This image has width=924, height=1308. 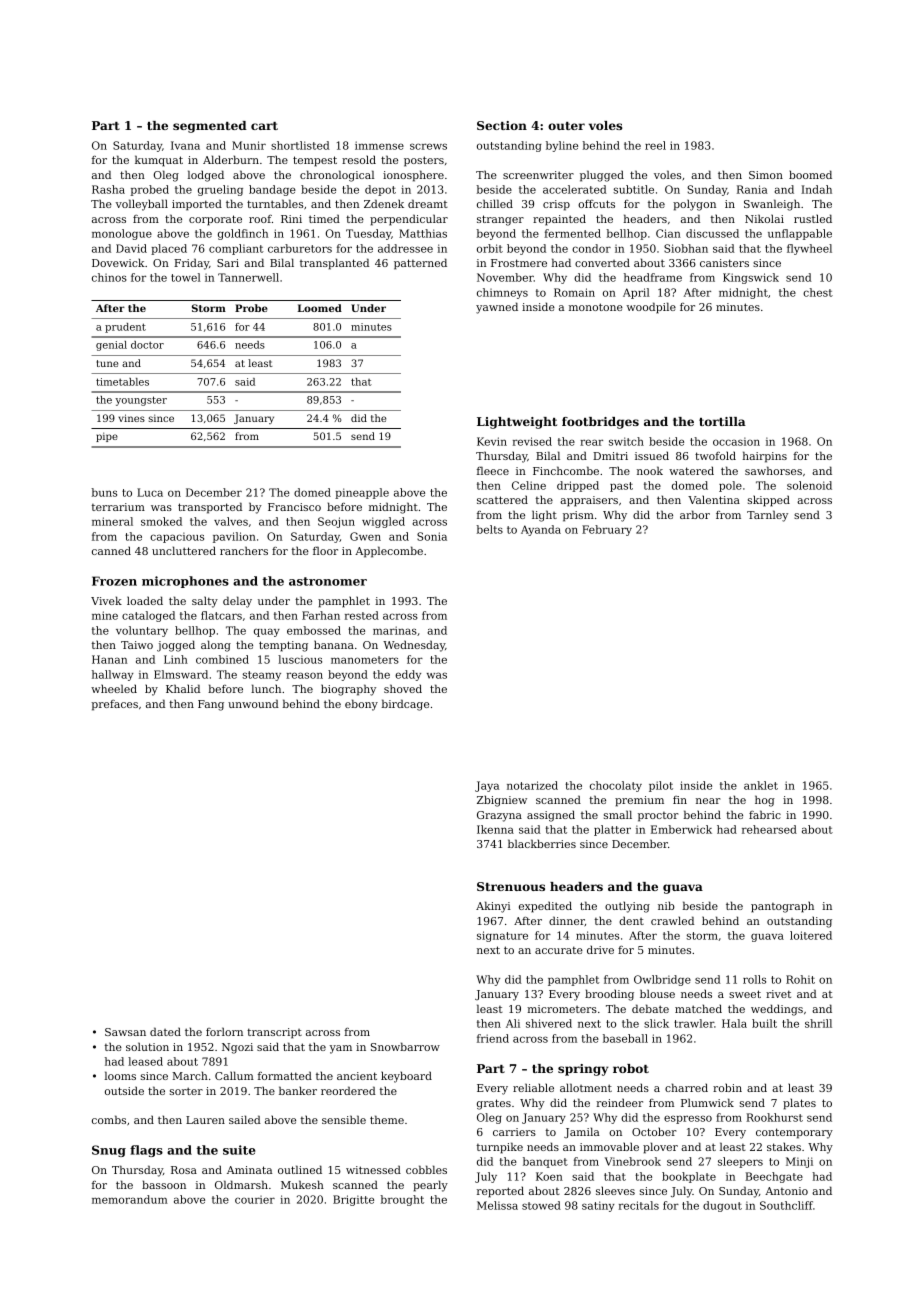 I want to click on Fang, so click(x=211, y=705).
